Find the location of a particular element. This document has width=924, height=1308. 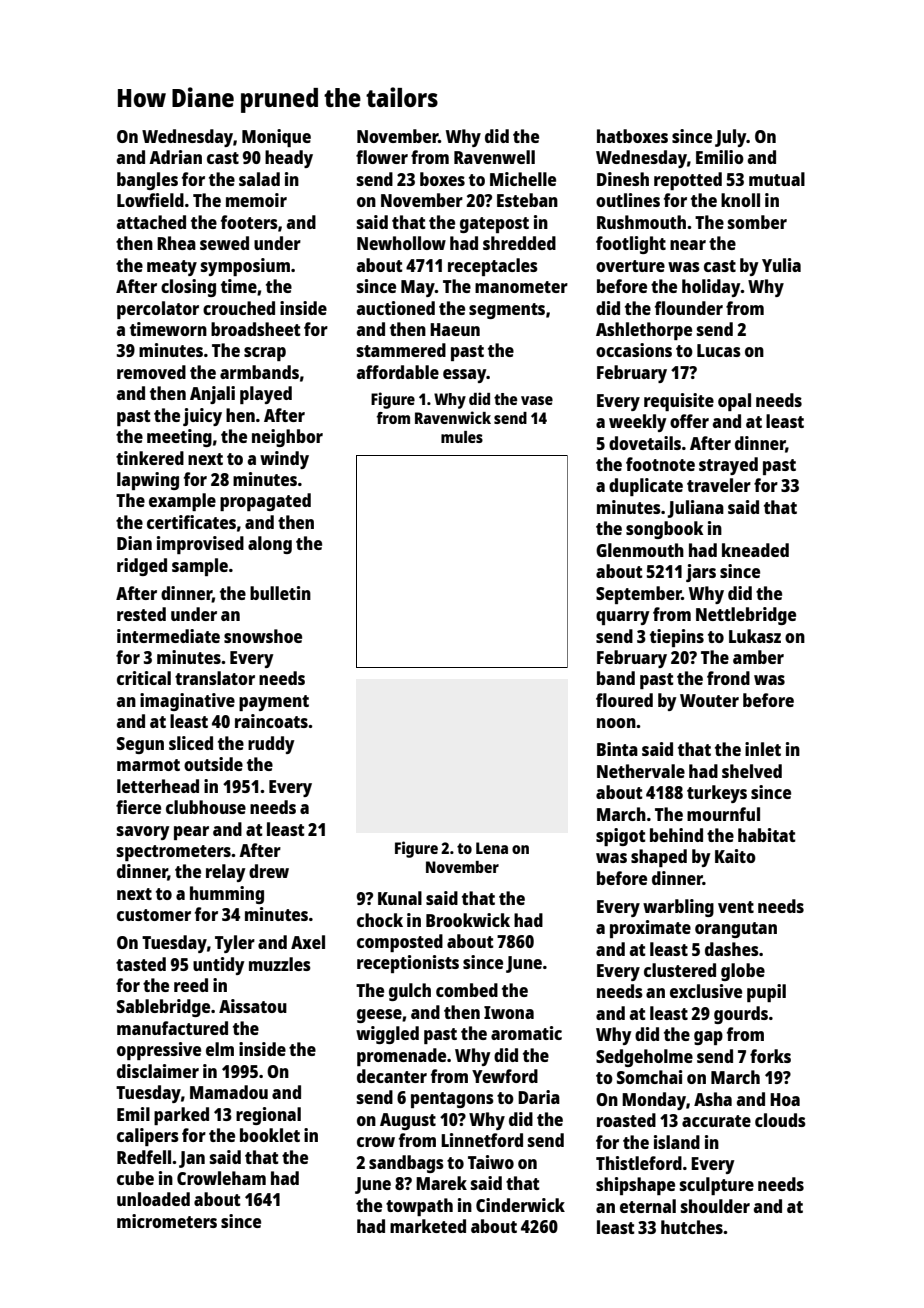

hutches is located at coordinates (692, 1227).
